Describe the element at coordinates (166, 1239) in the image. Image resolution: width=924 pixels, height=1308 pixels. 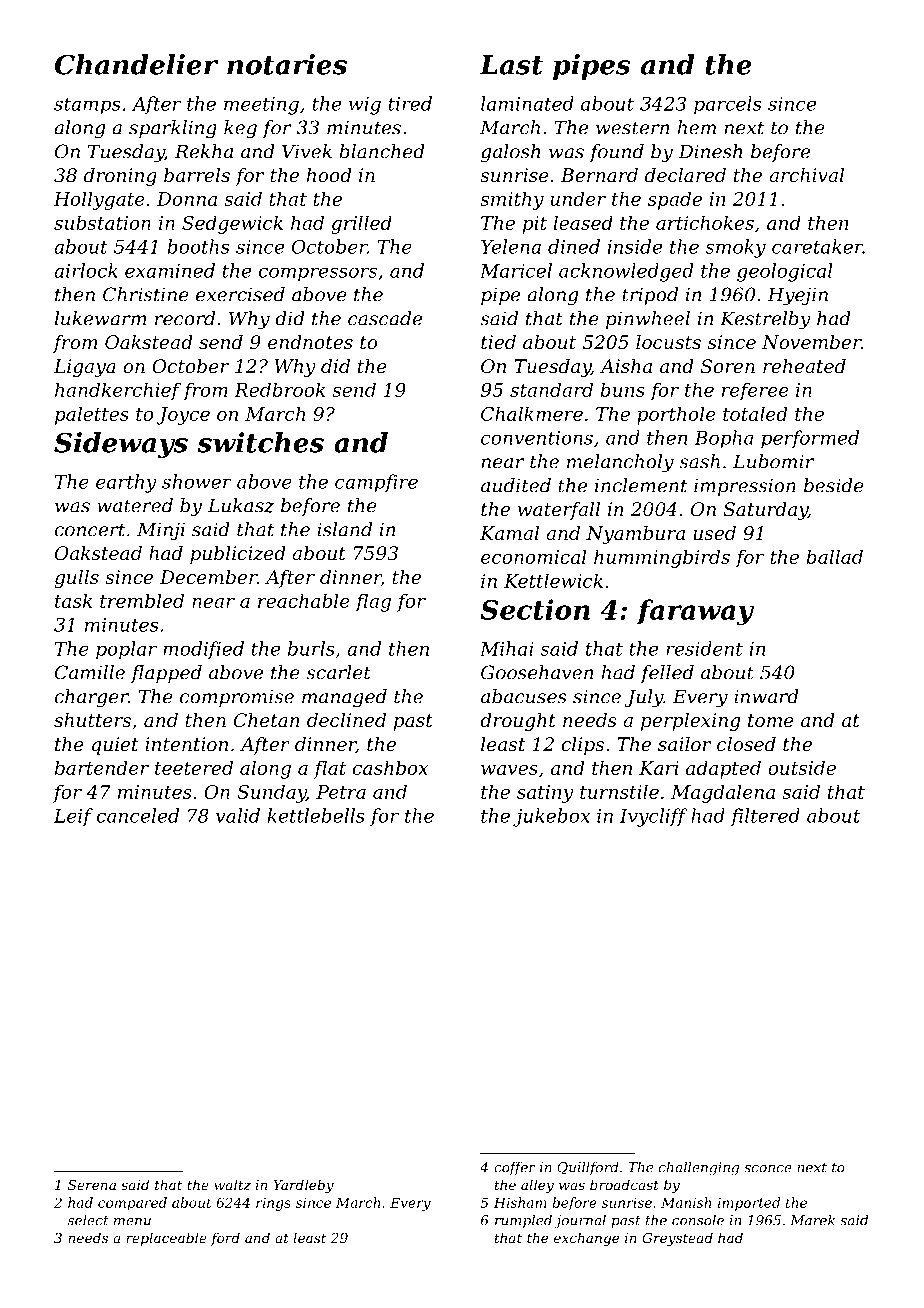
I see `replaceable` at that location.
